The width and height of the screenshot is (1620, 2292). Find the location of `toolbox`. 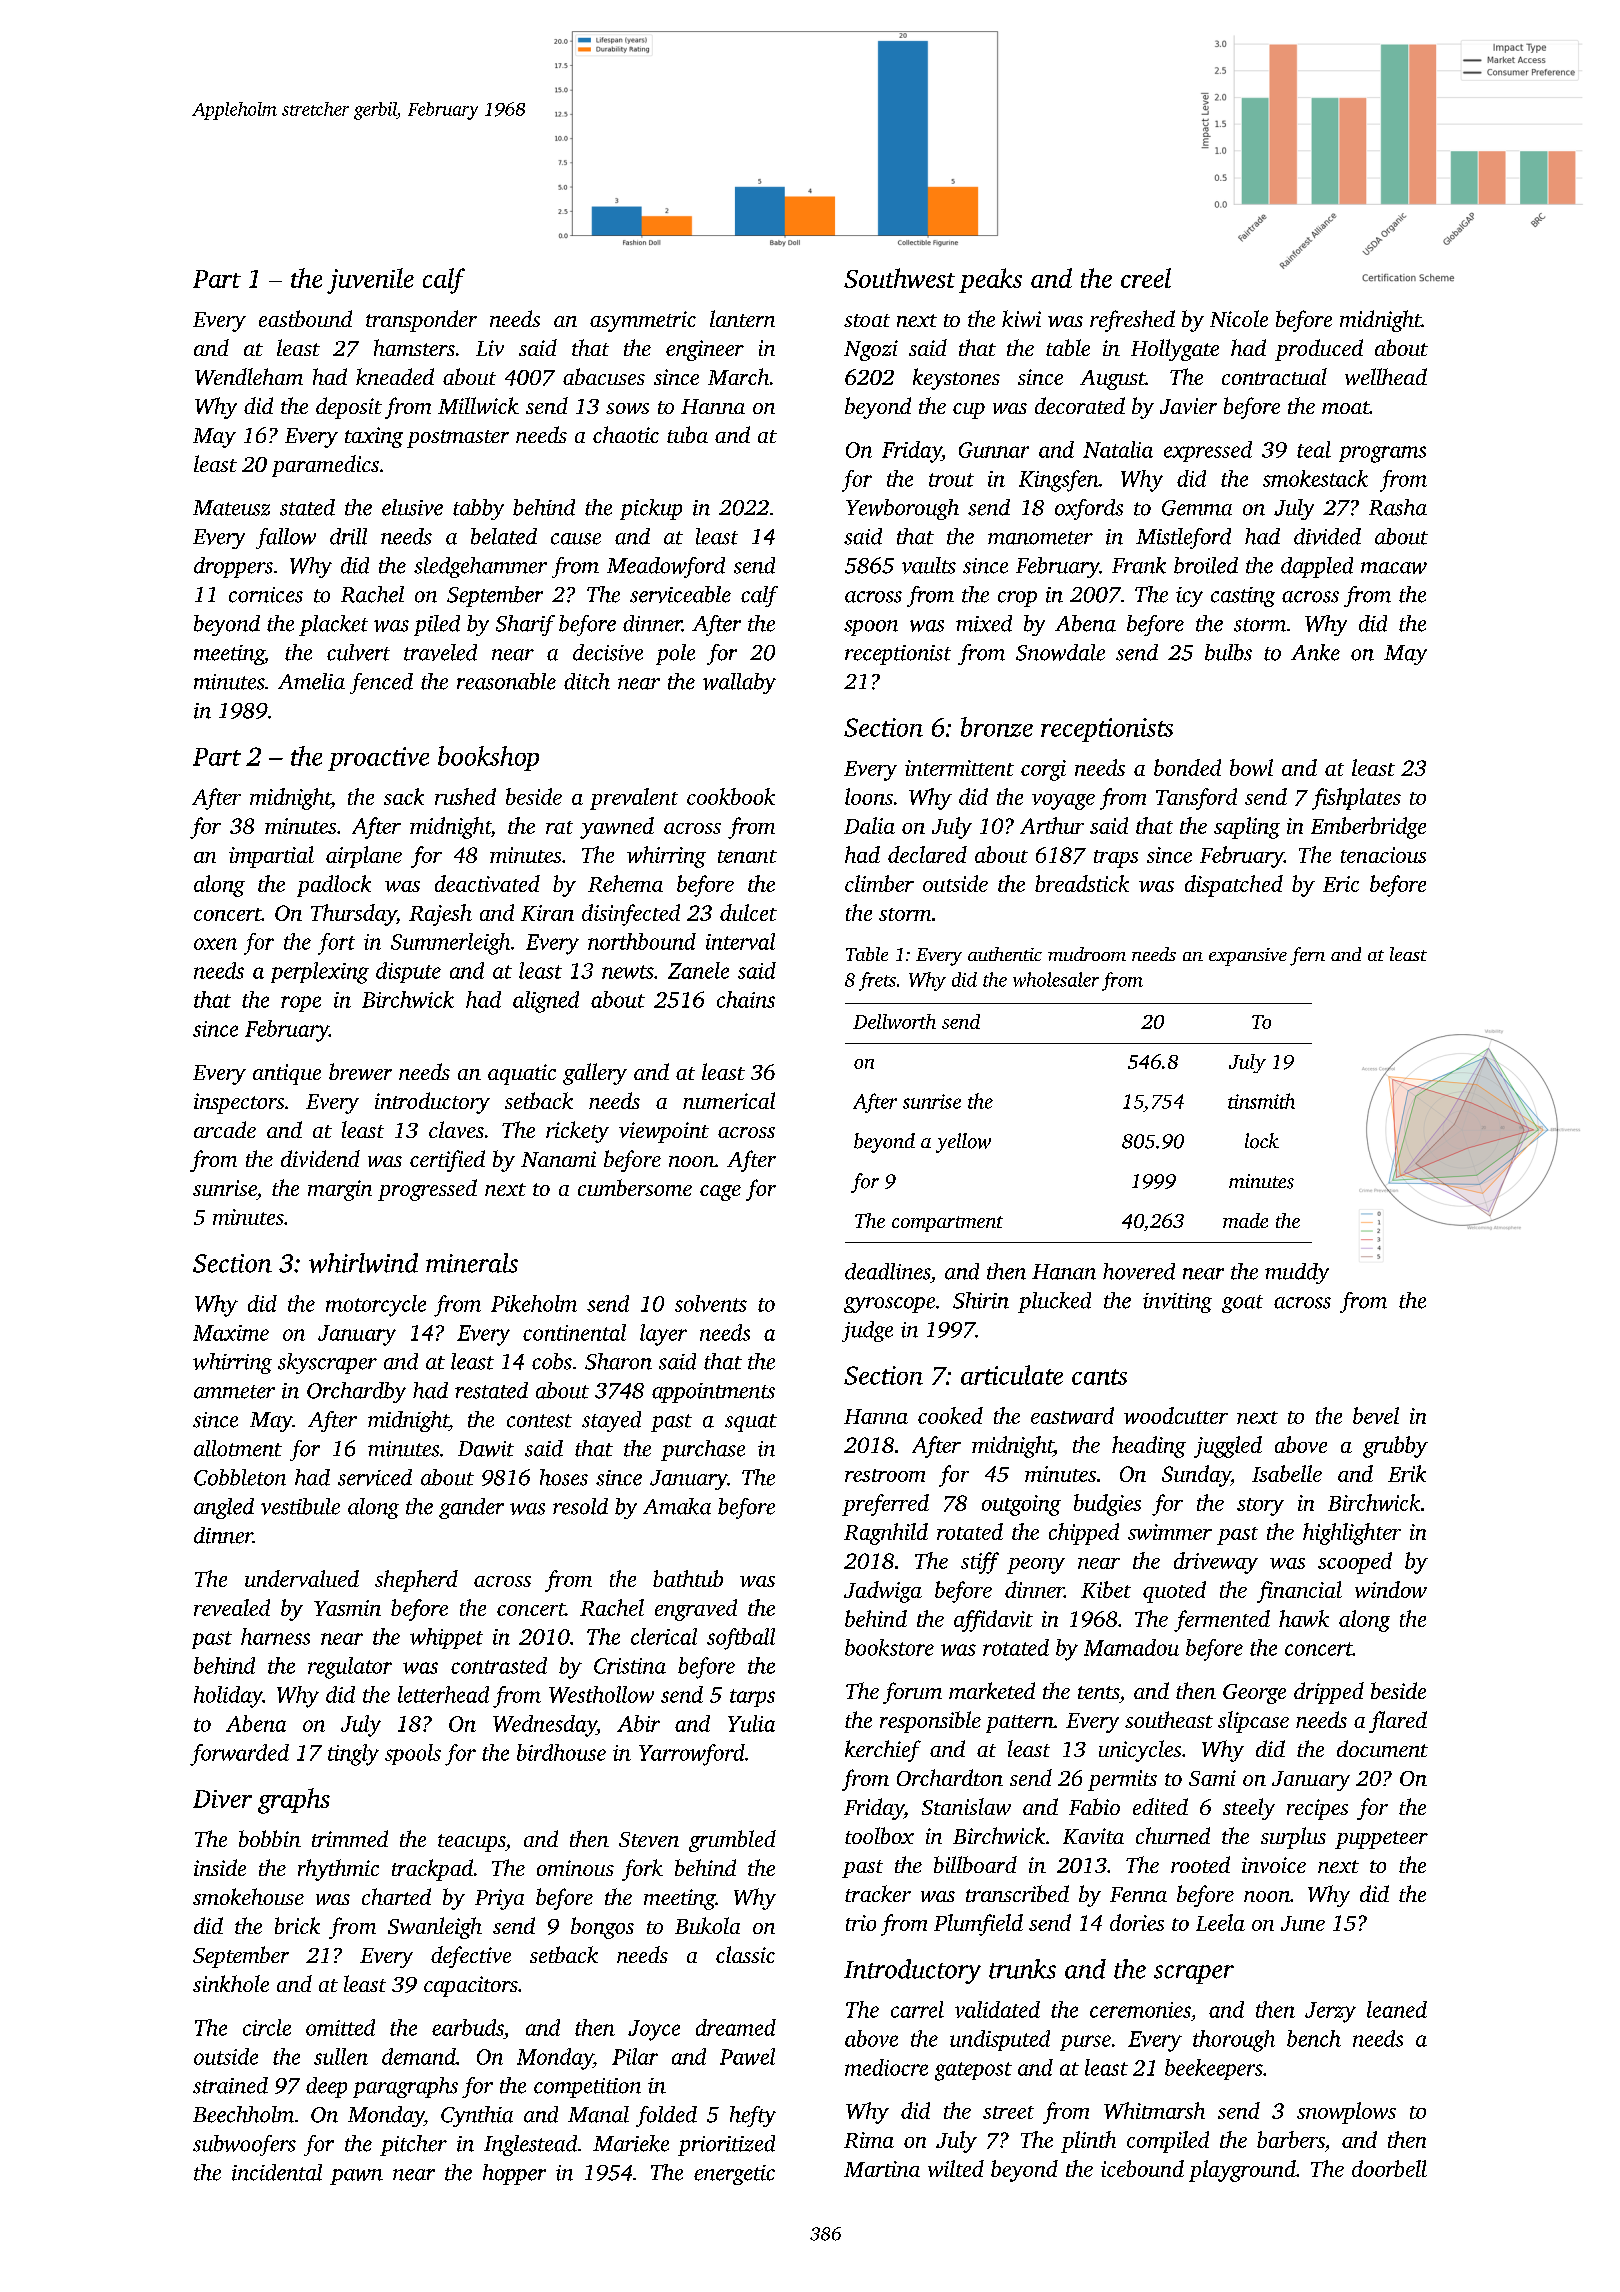

toolbox is located at coordinates (879, 1835).
